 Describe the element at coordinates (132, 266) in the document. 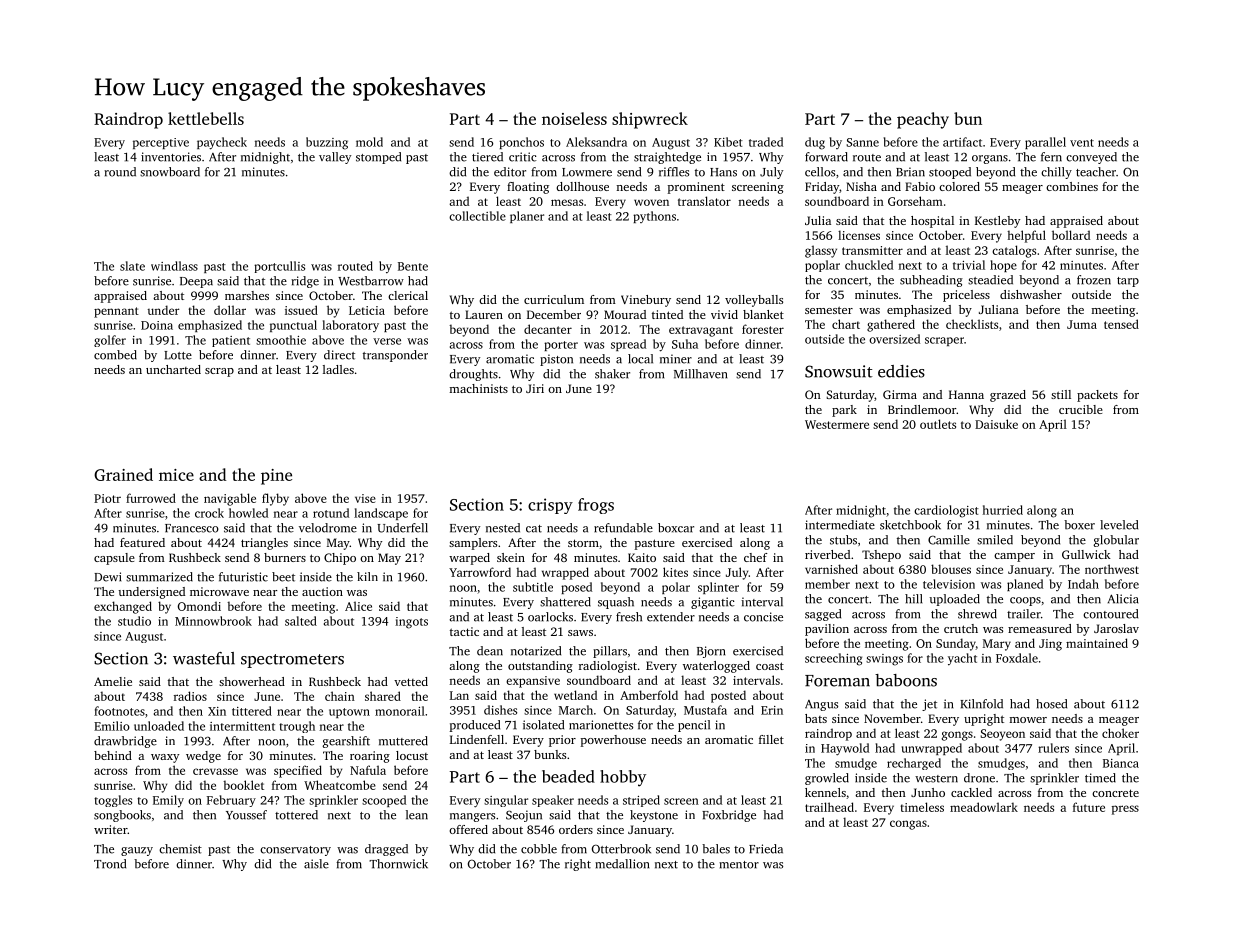

I see `slate` at that location.
